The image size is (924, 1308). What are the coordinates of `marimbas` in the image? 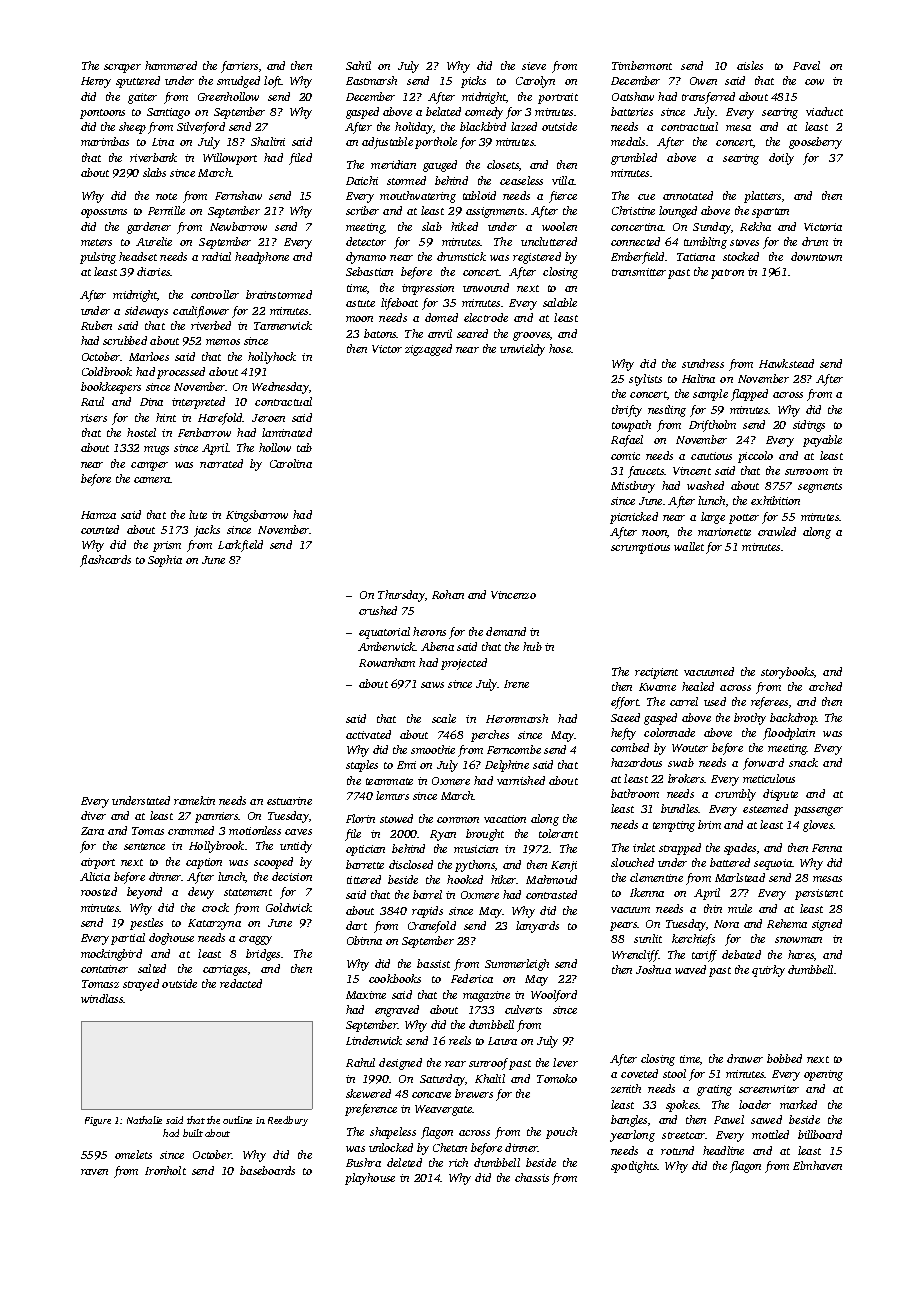 It's located at (105, 141).
